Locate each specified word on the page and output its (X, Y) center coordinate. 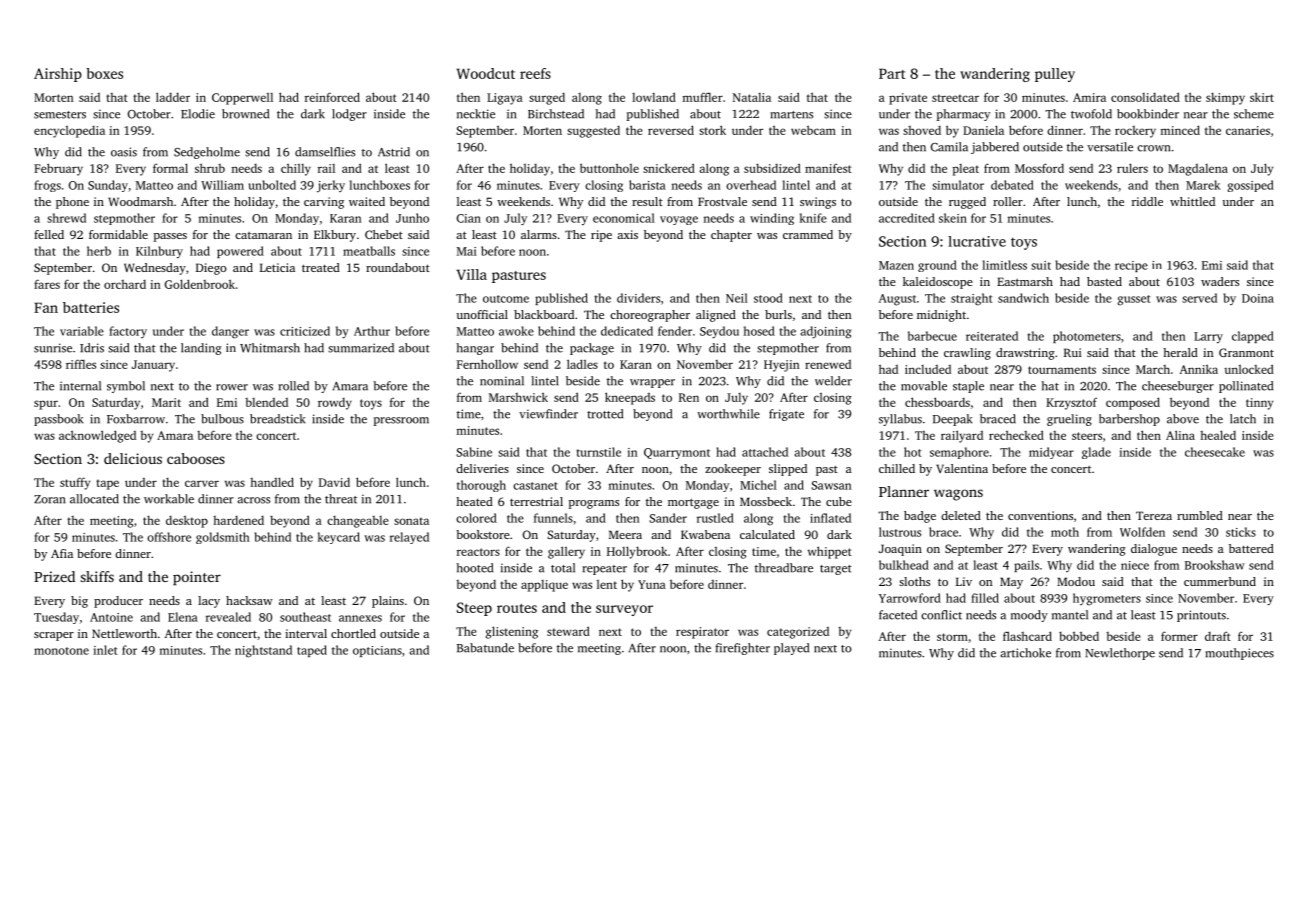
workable (169, 499)
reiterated (992, 336)
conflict (941, 615)
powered (240, 252)
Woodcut (485, 73)
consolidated (1145, 97)
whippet (830, 552)
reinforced (332, 97)
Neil (737, 298)
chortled (353, 633)
